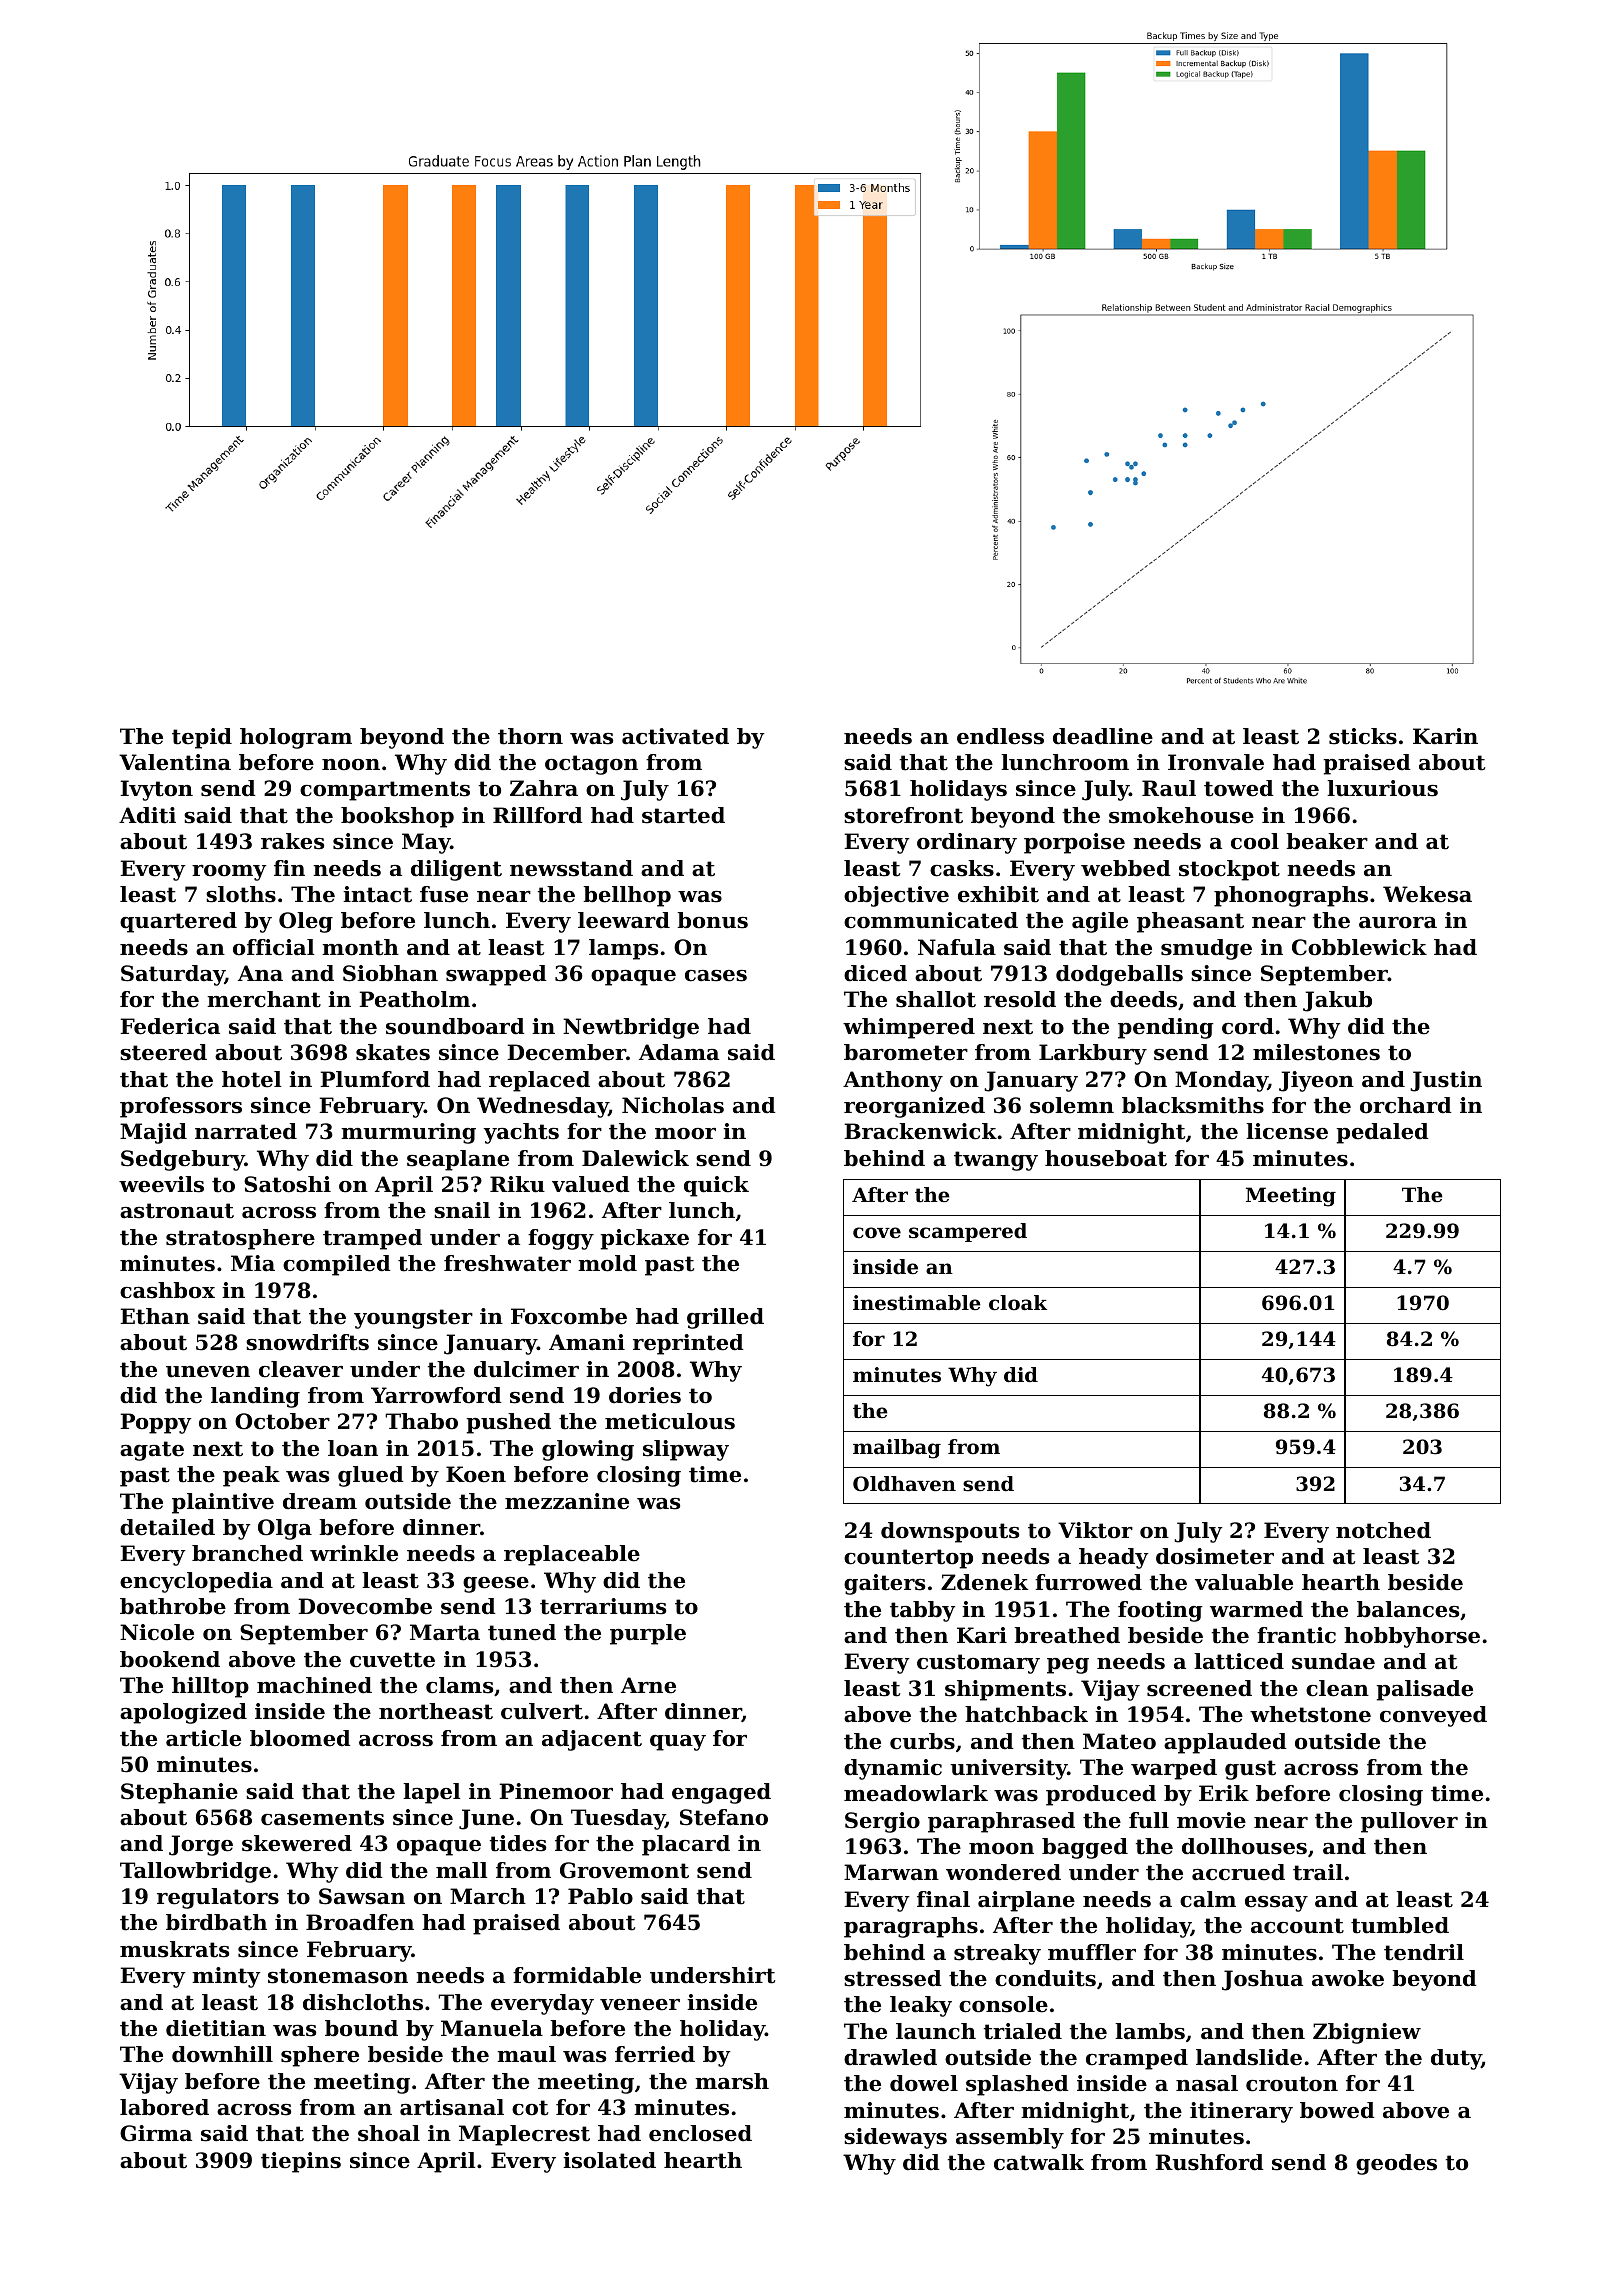  Describe the element at coordinates (1382, 1133) in the screenshot. I see `pedaled` at that location.
